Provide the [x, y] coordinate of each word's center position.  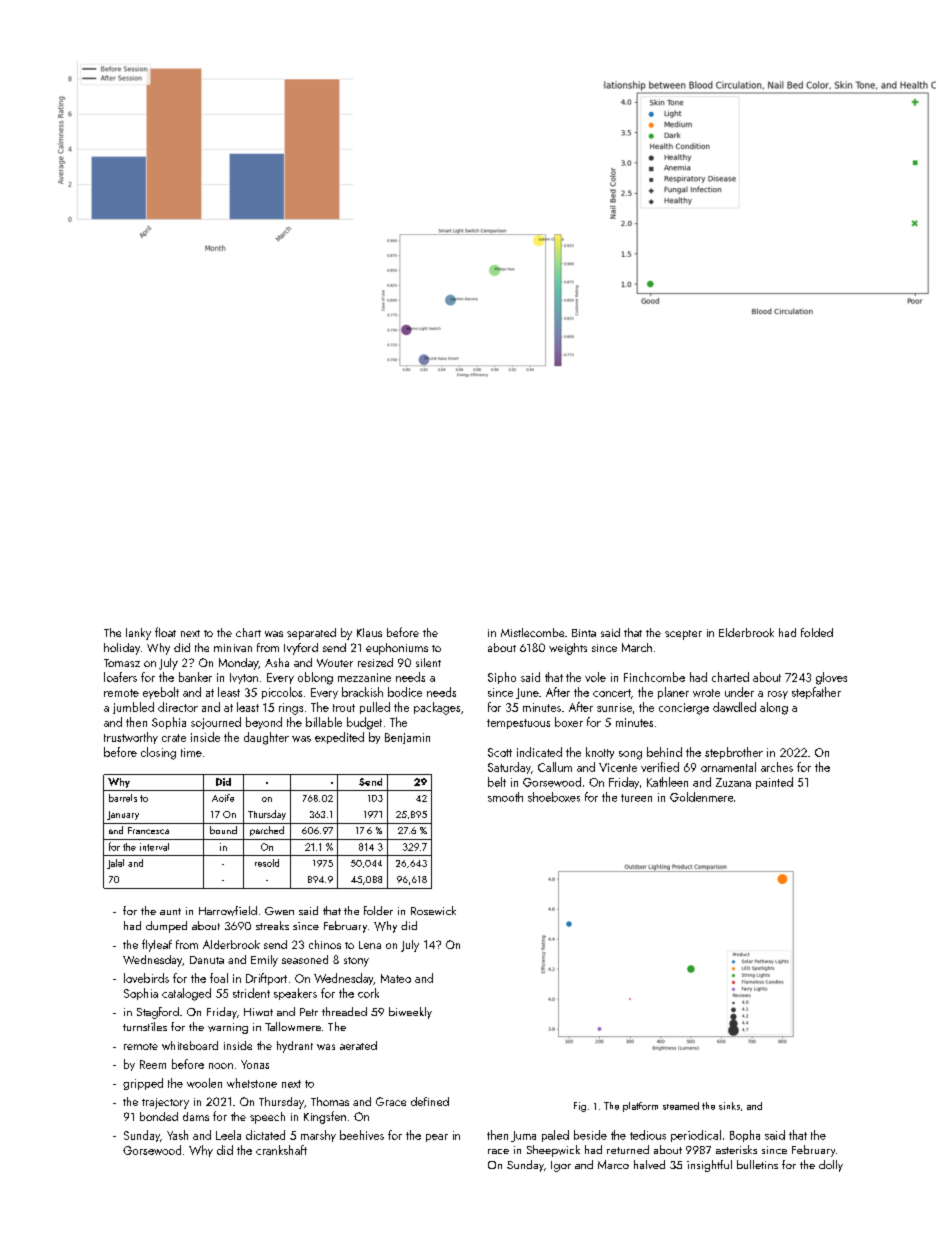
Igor [561, 1166]
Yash [177, 1135]
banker [195, 677]
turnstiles [145, 1026]
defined [430, 1101]
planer [673, 693]
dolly [831, 1166]
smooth [505, 797]
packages [437, 708]
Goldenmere [701, 797]
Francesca [148, 830]
